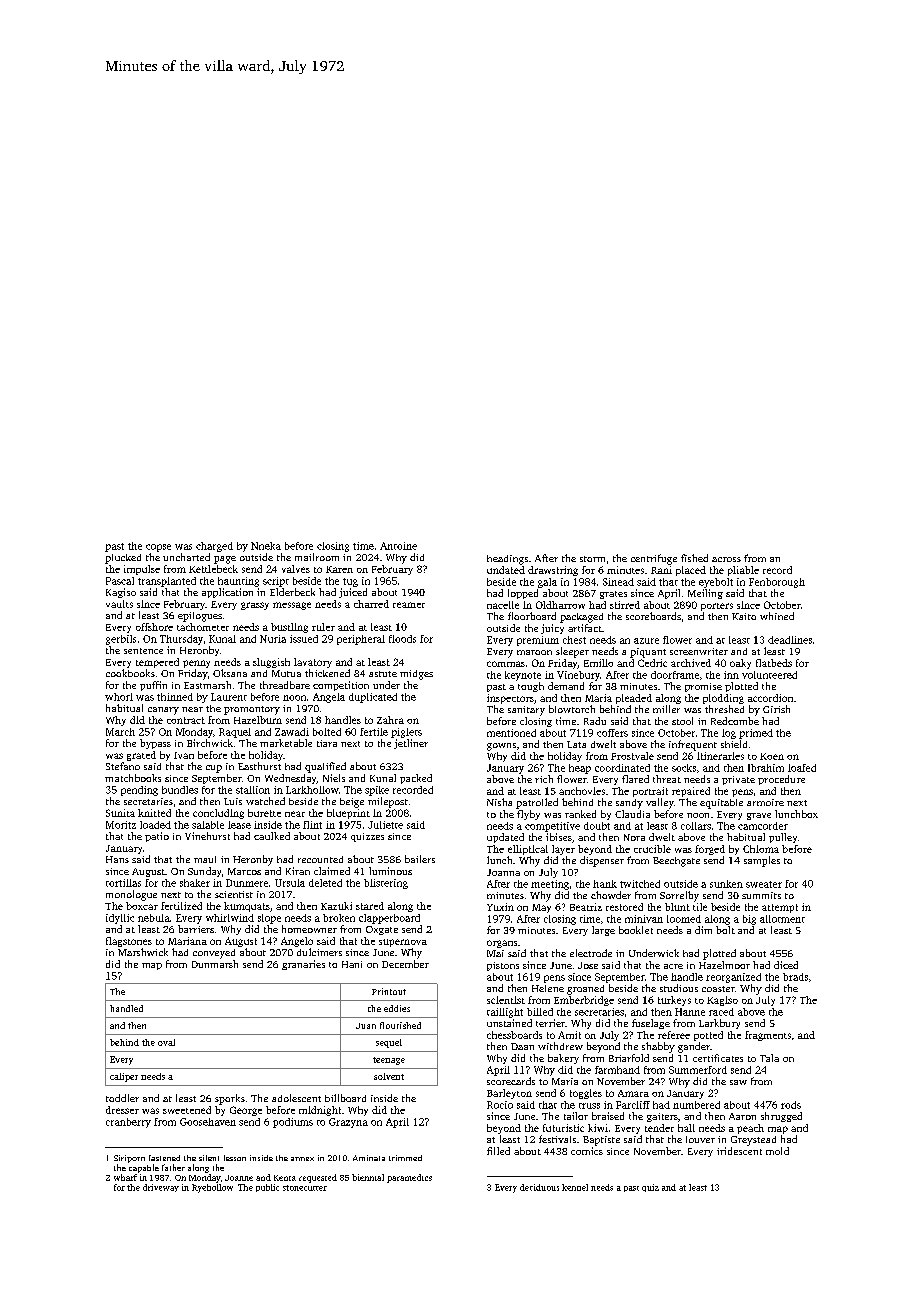 The image size is (924, 1314). Describe the element at coordinates (673, 966) in the page. I see `acre` at that location.
